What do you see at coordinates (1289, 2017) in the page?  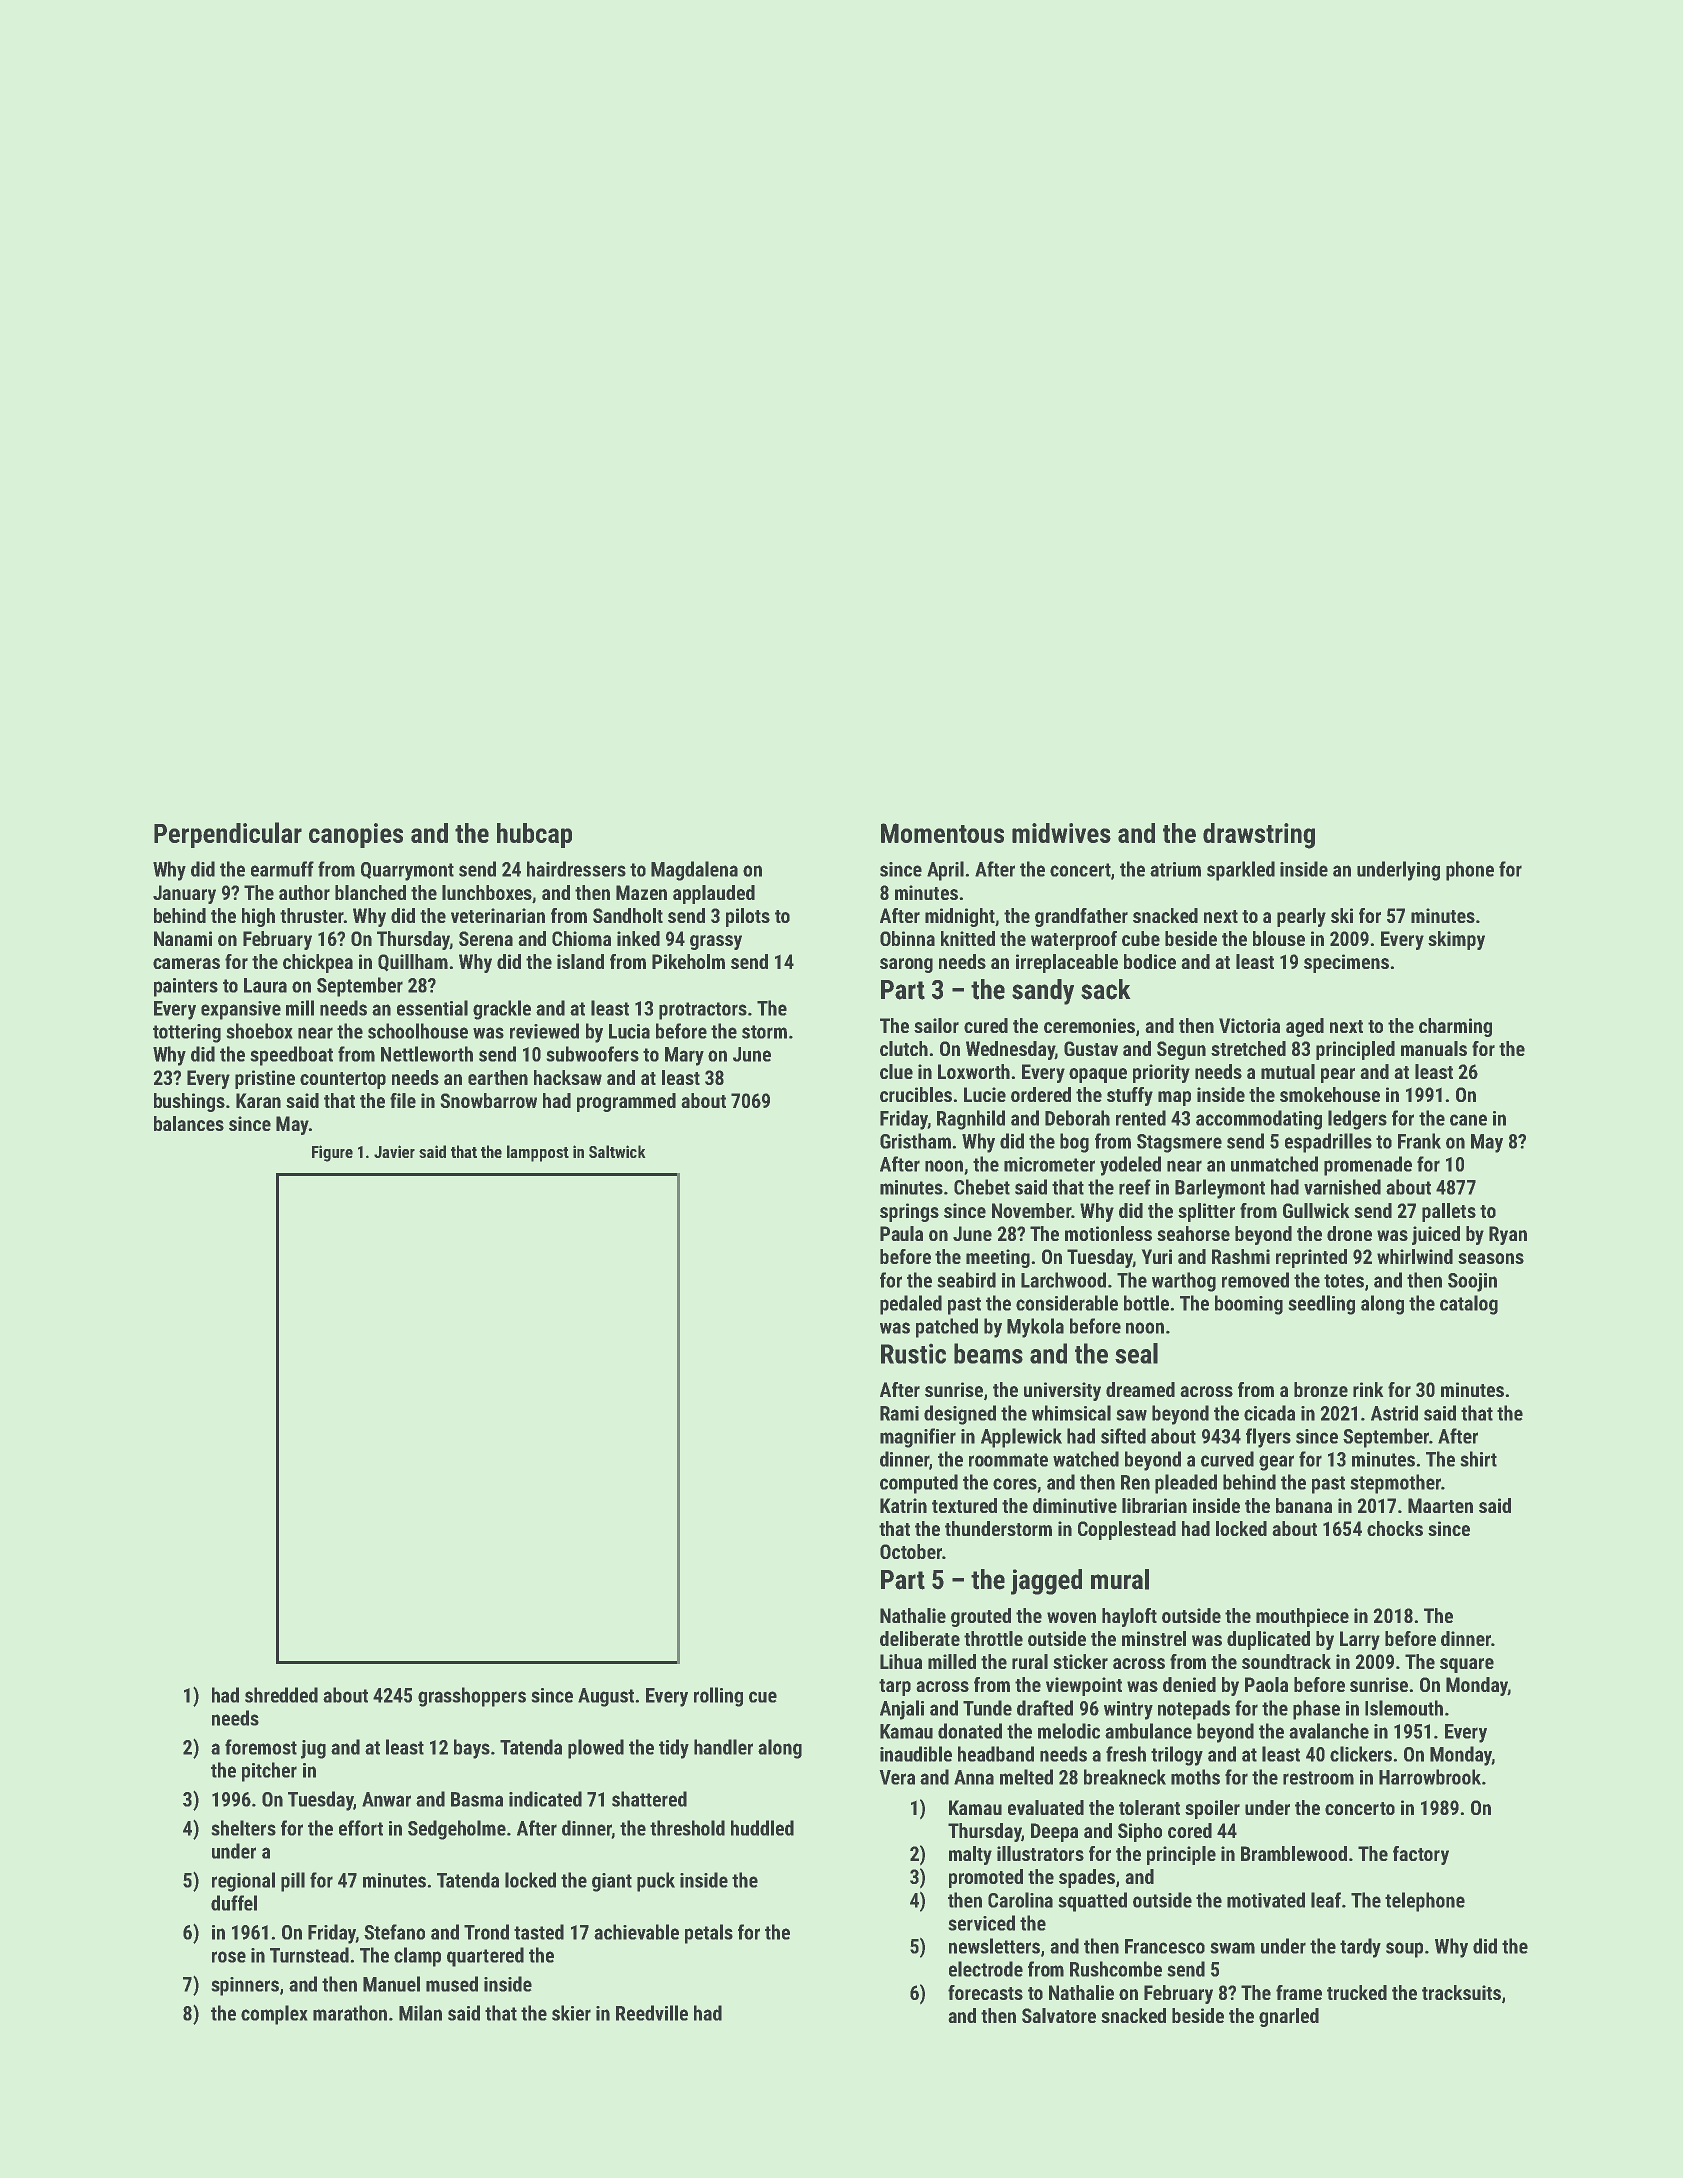 I see `gnarled` at bounding box center [1289, 2017].
